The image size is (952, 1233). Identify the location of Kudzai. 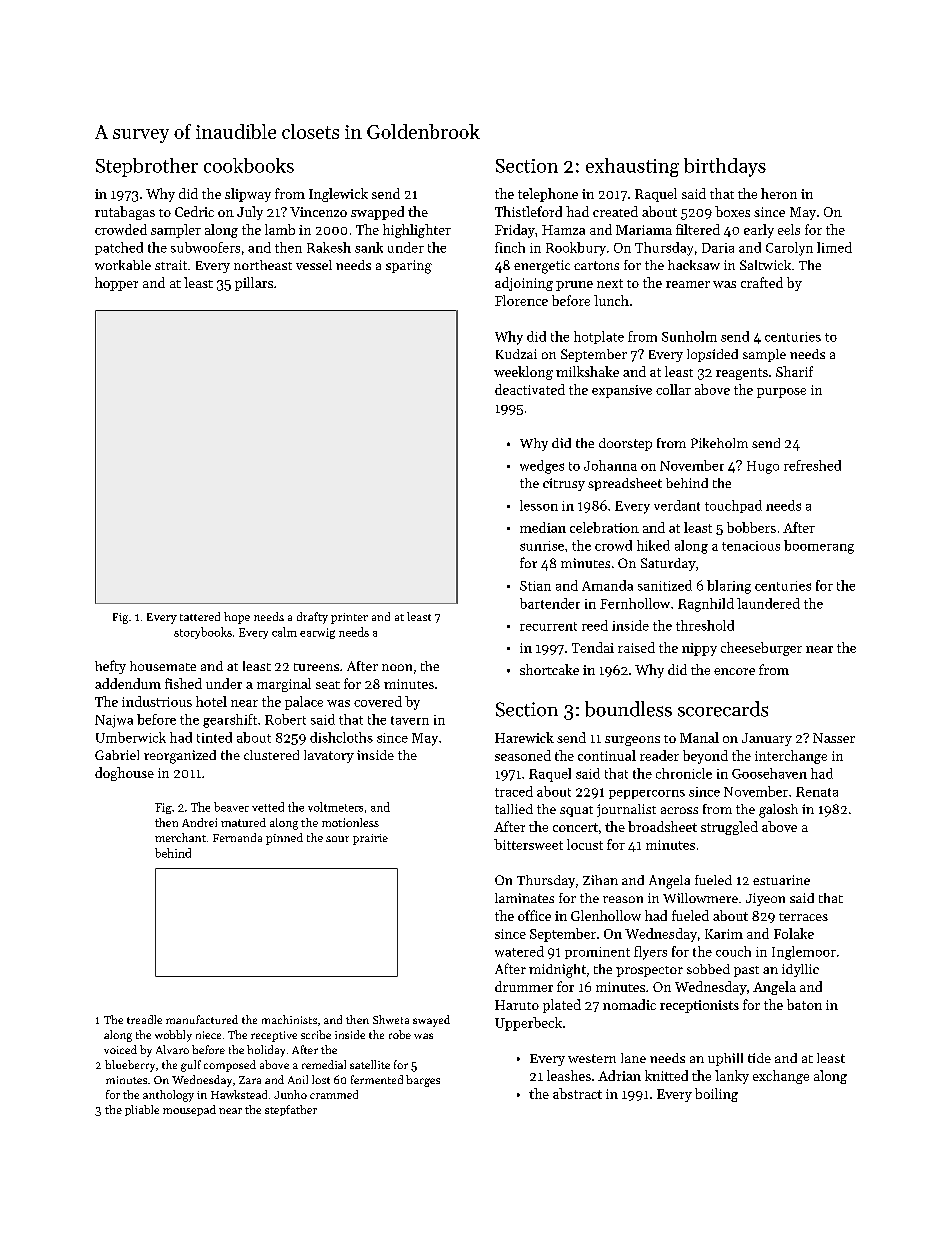
(516, 354).
